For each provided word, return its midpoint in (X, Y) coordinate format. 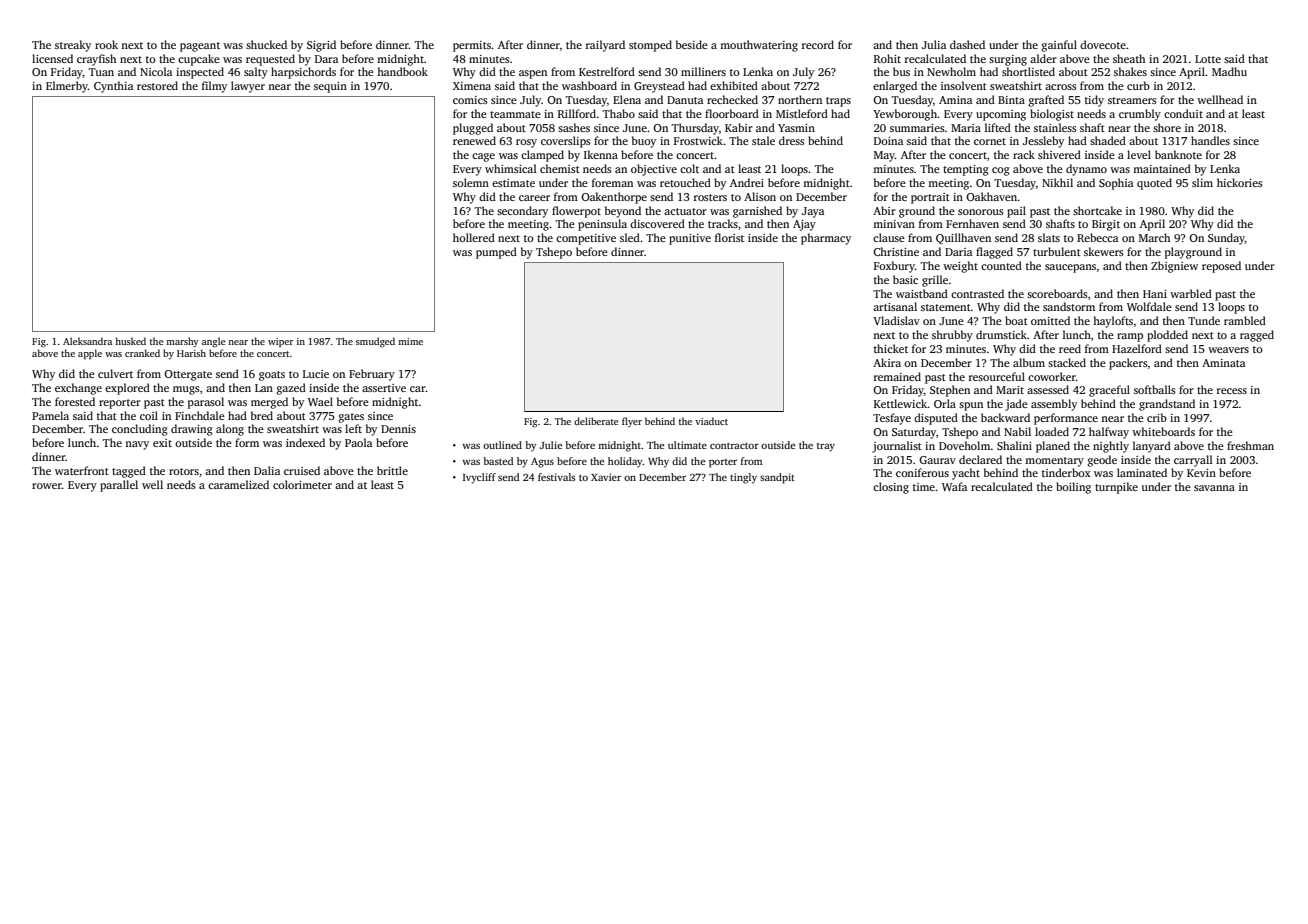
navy (137, 445)
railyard (605, 46)
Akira (887, 362)
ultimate (687, 445)
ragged (1257, 336)
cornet (990, 141)
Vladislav (896, 320)
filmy (214, 87)
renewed (474, 140)
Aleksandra (87, 341)
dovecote (1103, 44)
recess (1232, 391)
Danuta (685, 100)
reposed (1221, 267)
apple (90, 354)
